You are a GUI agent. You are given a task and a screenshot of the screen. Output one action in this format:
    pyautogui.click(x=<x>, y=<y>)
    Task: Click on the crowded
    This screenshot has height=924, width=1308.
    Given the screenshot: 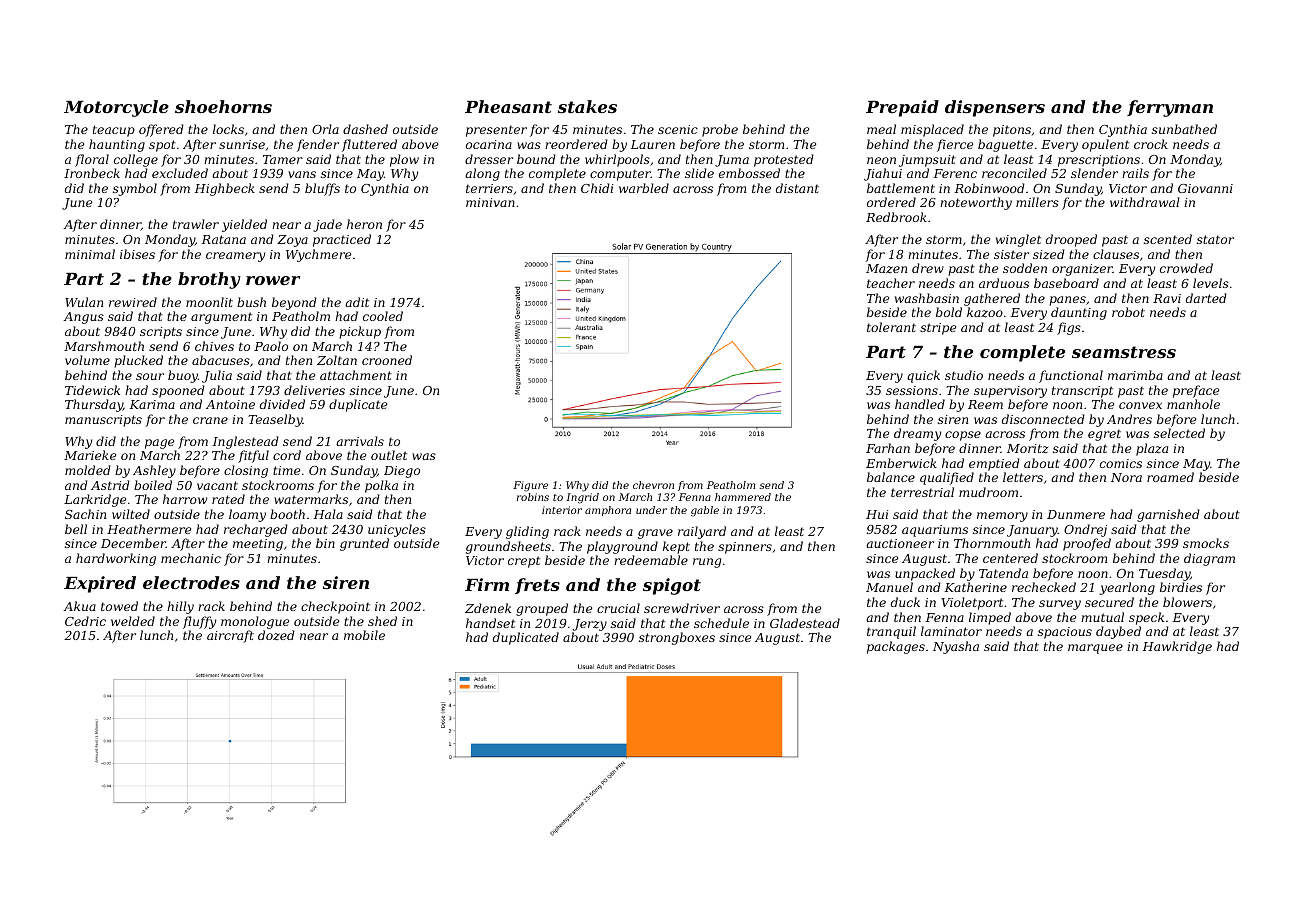 What is the action you would take?
    pyautogui.click(x=1186, y=268)
